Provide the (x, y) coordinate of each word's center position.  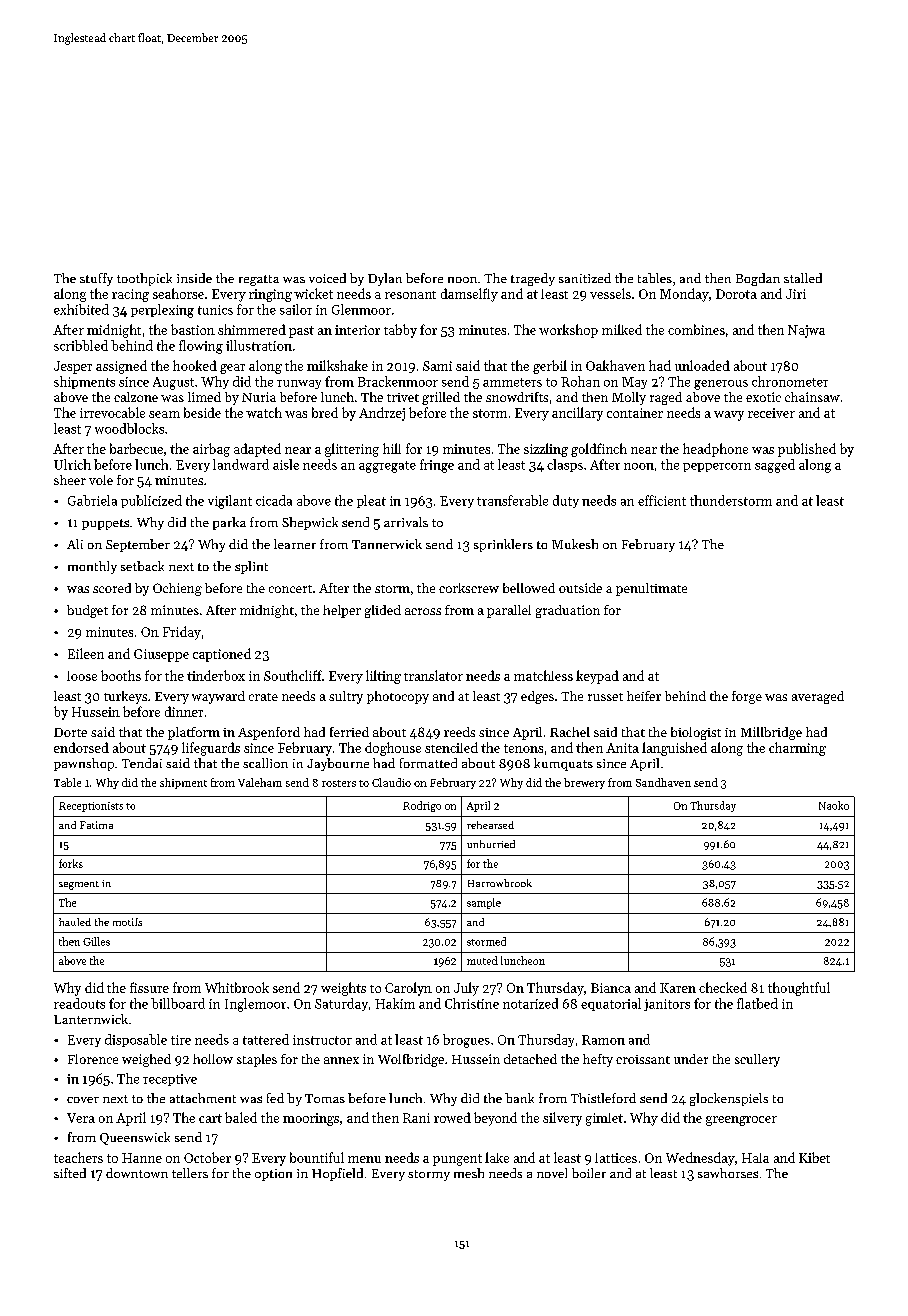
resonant (410, 295)
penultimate (651, 589)
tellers (190, 1173)
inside (194, 278)
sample (484, 903)
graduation (568, 611)
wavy (729, 416)
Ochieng (177, 589)
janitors (667, 1005)
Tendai (142, 763)
